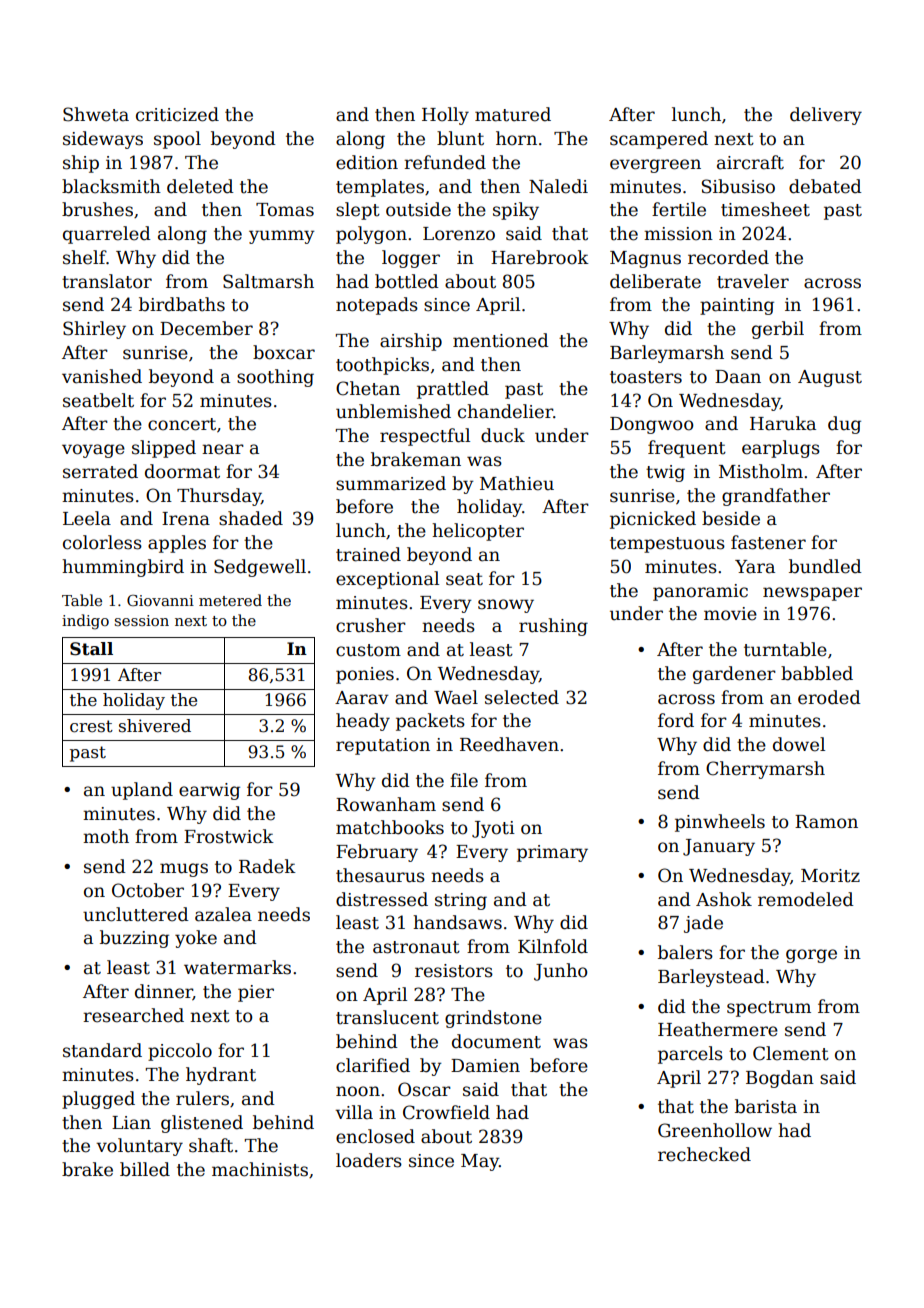 The width and height of the screenshot is (924, 1308). I want to click on Shweta, so click(96, 114).
